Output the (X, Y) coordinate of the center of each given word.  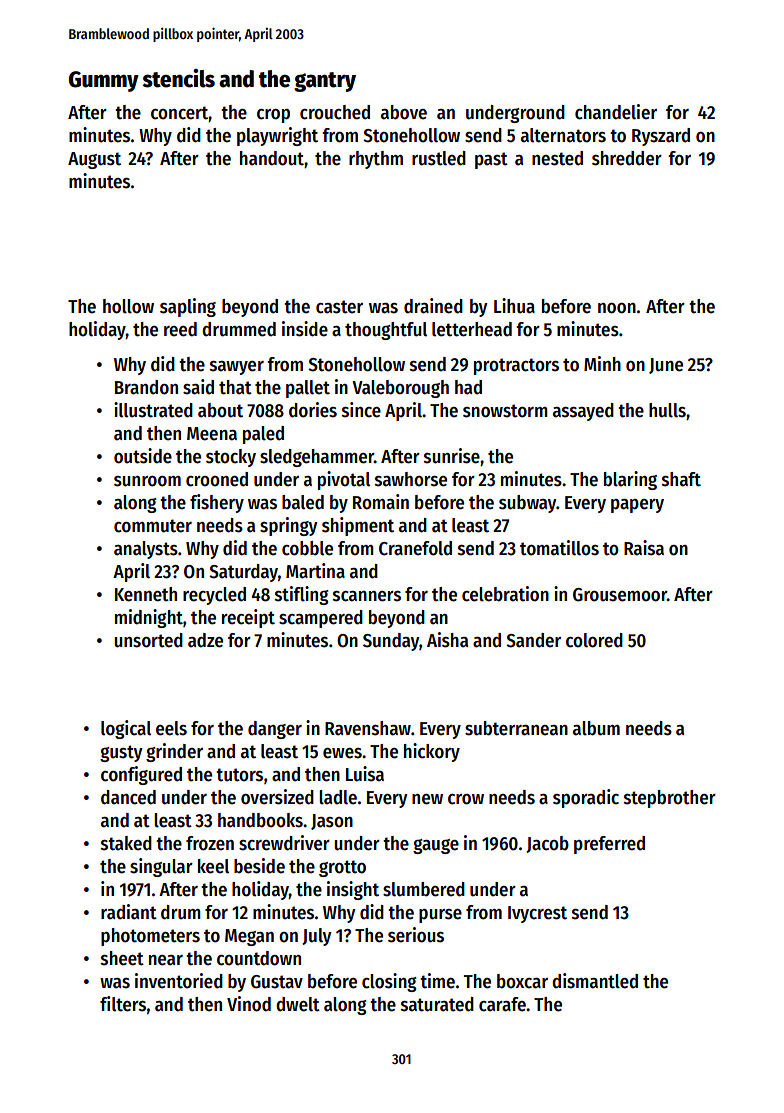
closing (389, 982)
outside (143, 456)
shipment (358, 526)
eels (171, 728)
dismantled (595, 981)
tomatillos (559, 548)
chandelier (616, 112)
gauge (436, 846)
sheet (122, 958)
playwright (277, 136)
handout (272, 158)
